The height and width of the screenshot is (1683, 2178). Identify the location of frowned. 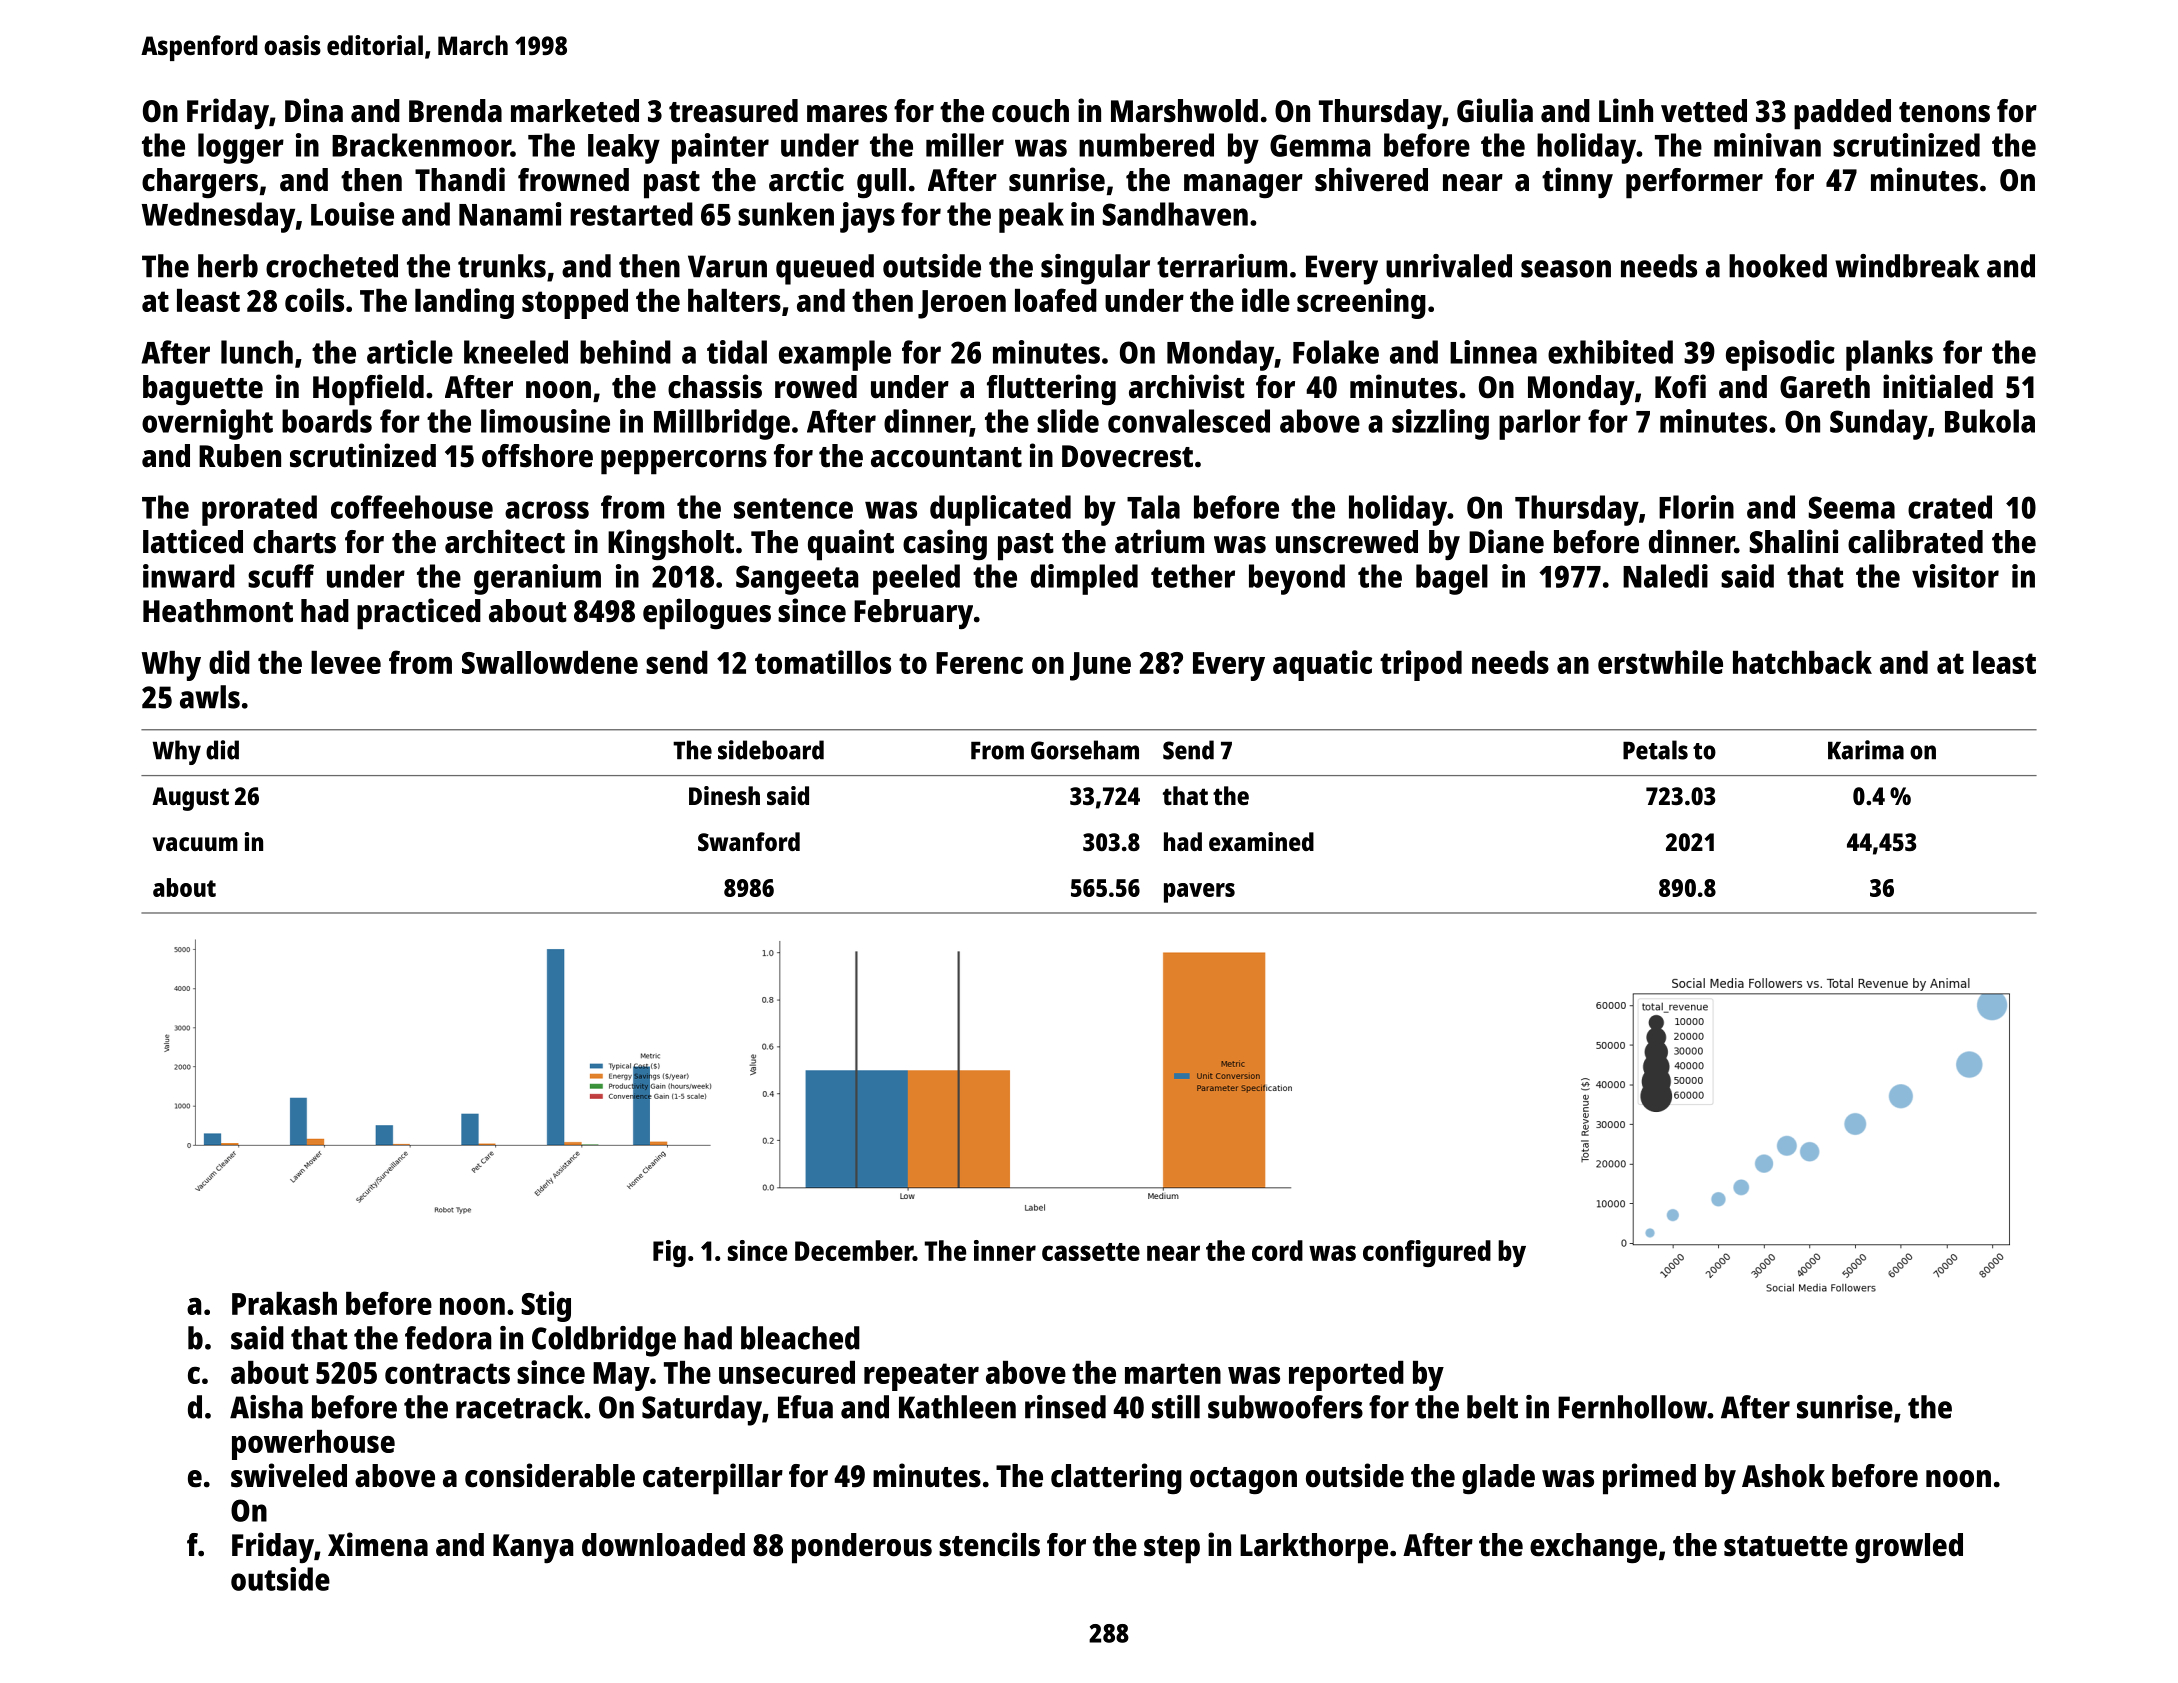
(573, 180).
